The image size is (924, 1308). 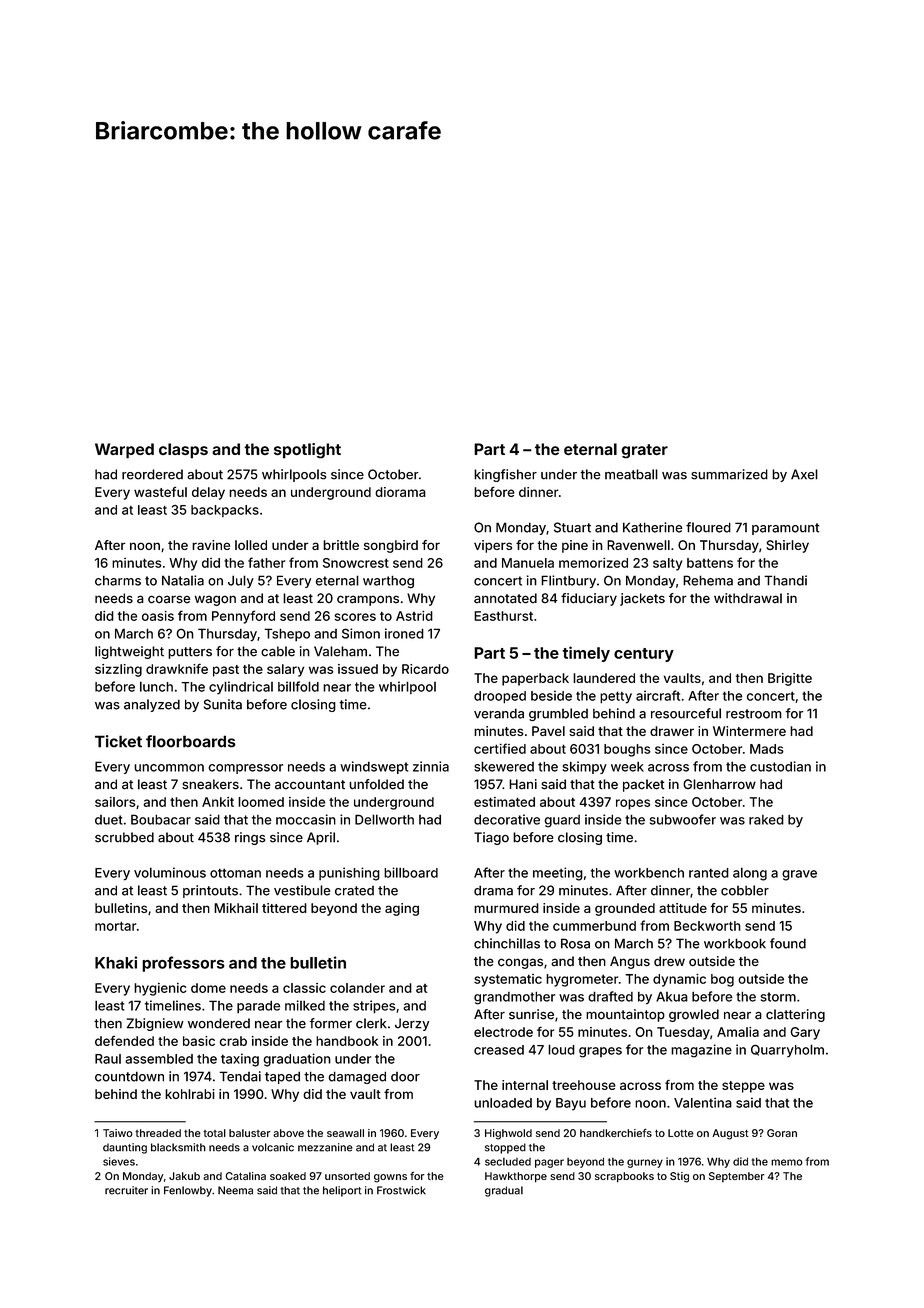 I want to click on voluminous, so click(x=170, y=872).
